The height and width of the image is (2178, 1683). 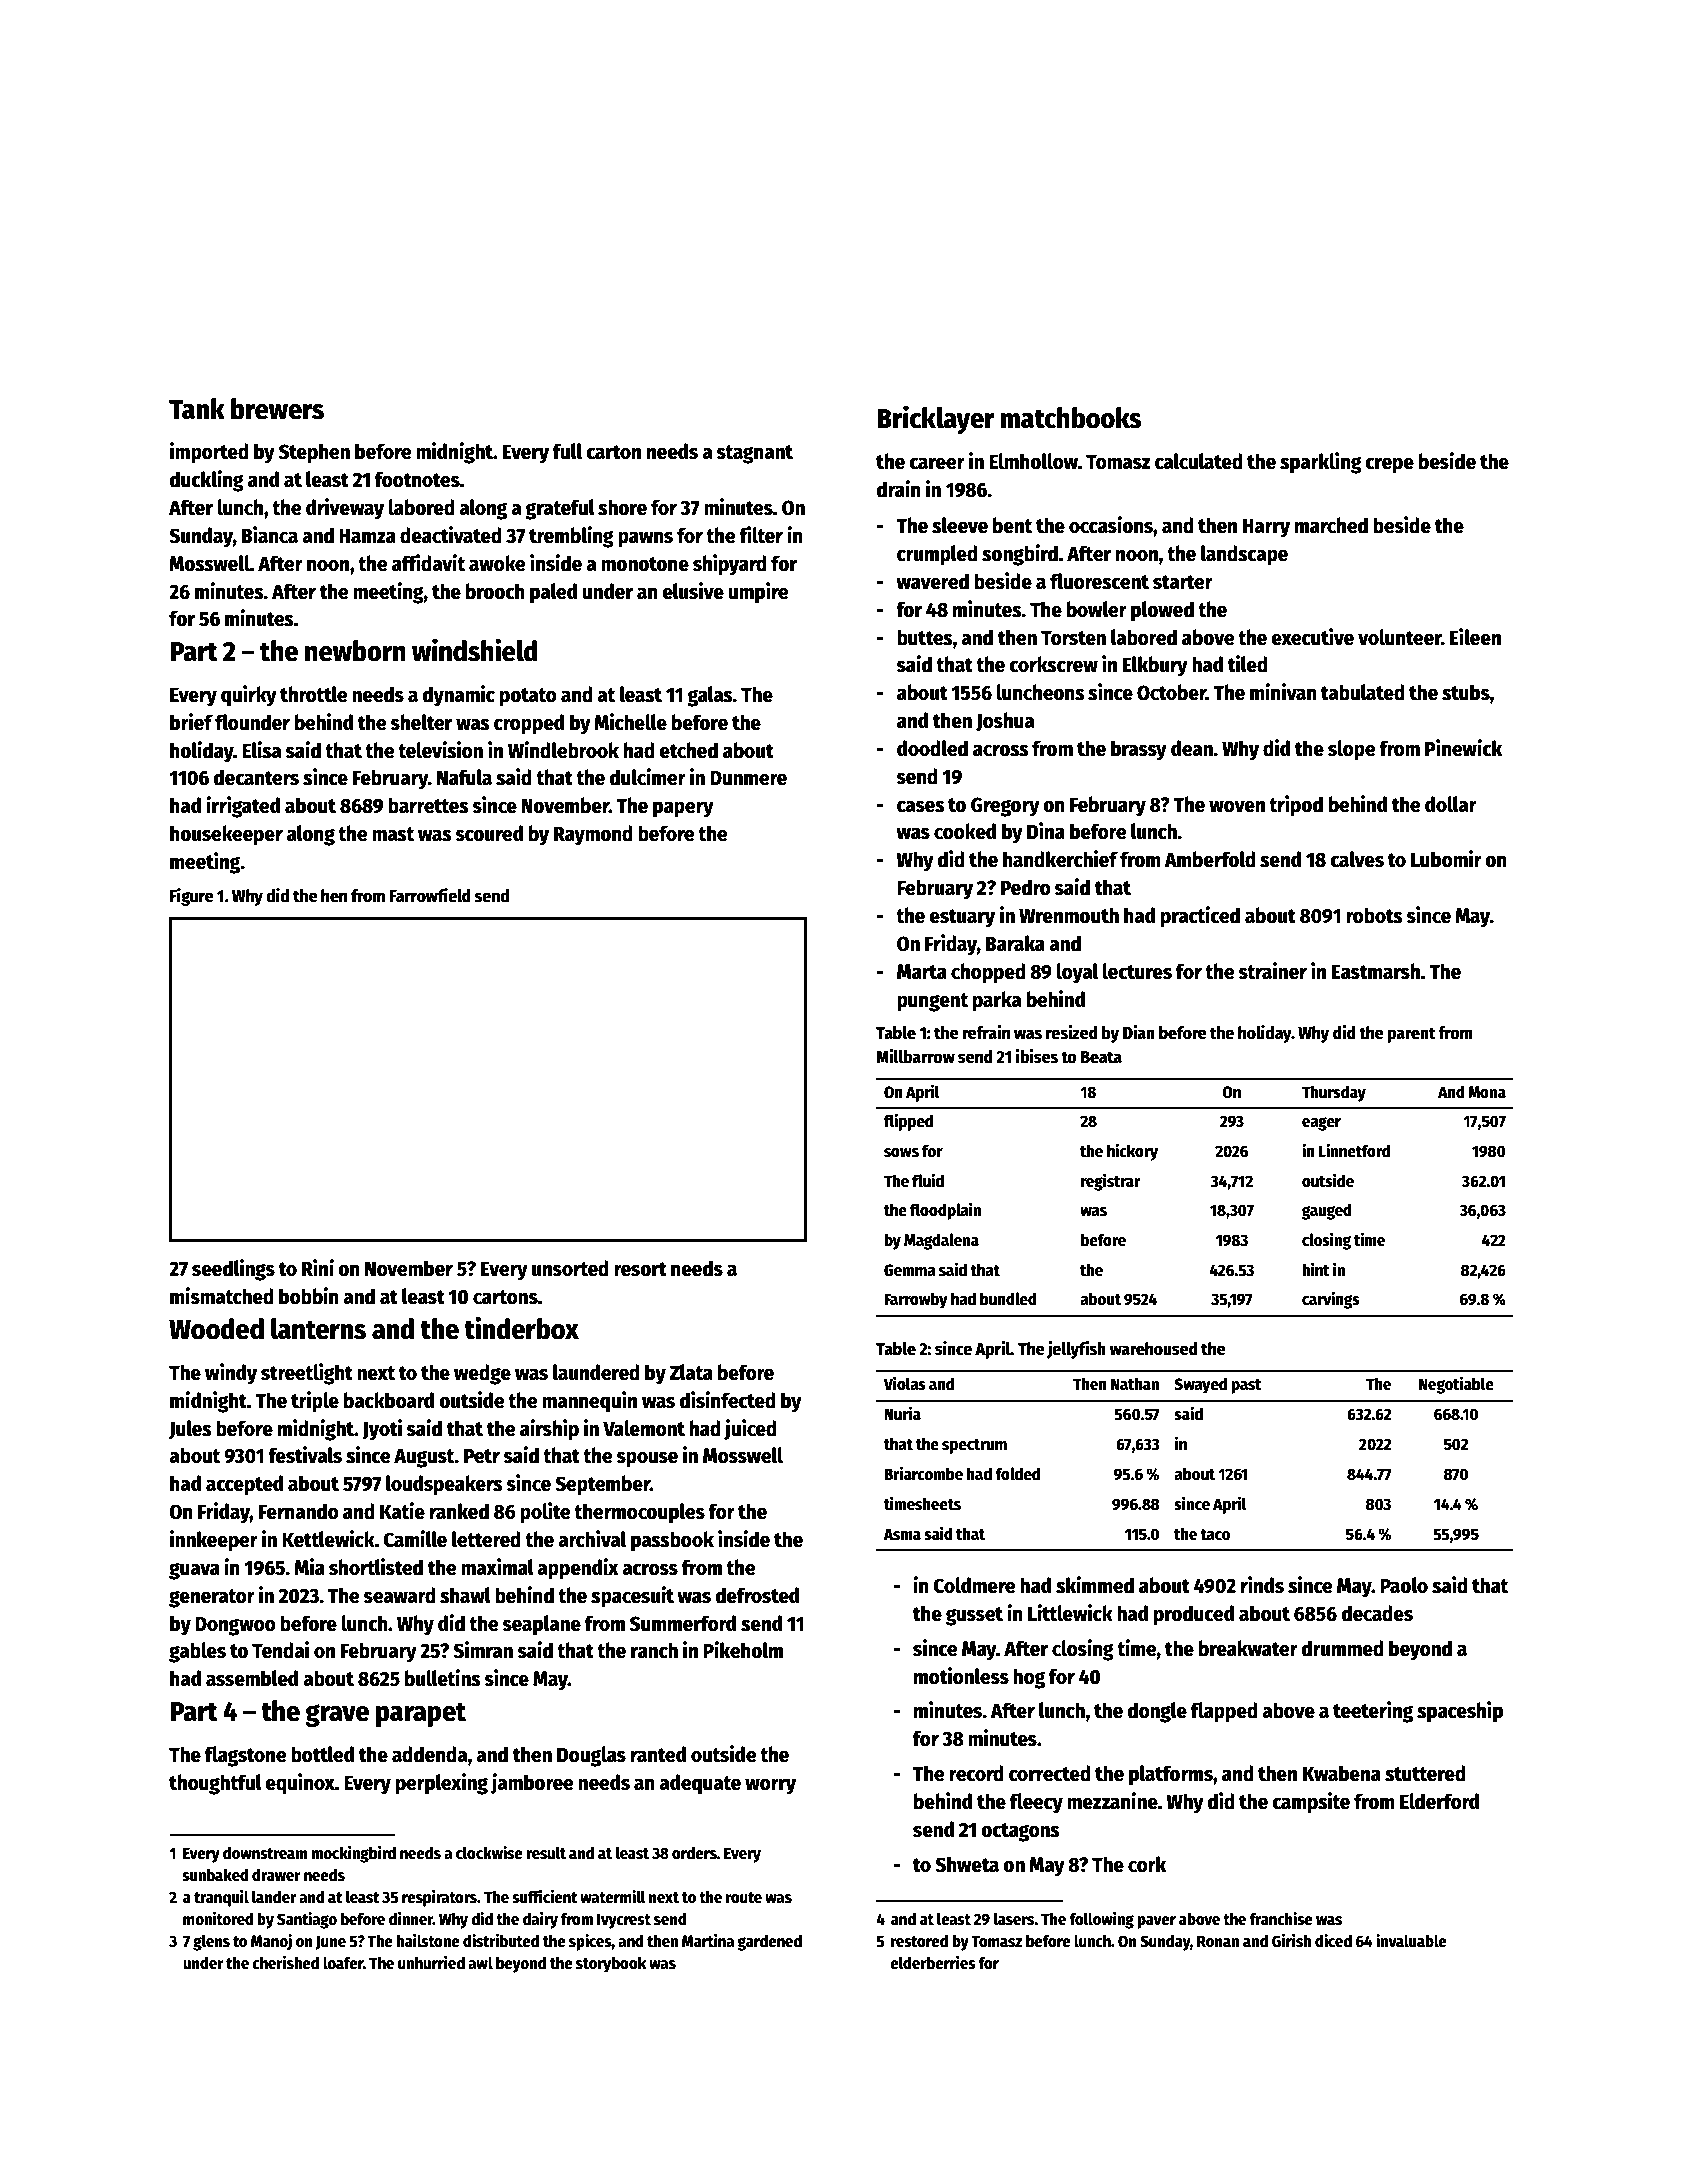 What do you see at coordinates (249, 696) in the image?
I see `quirky` at bounding box center [249, 696].
